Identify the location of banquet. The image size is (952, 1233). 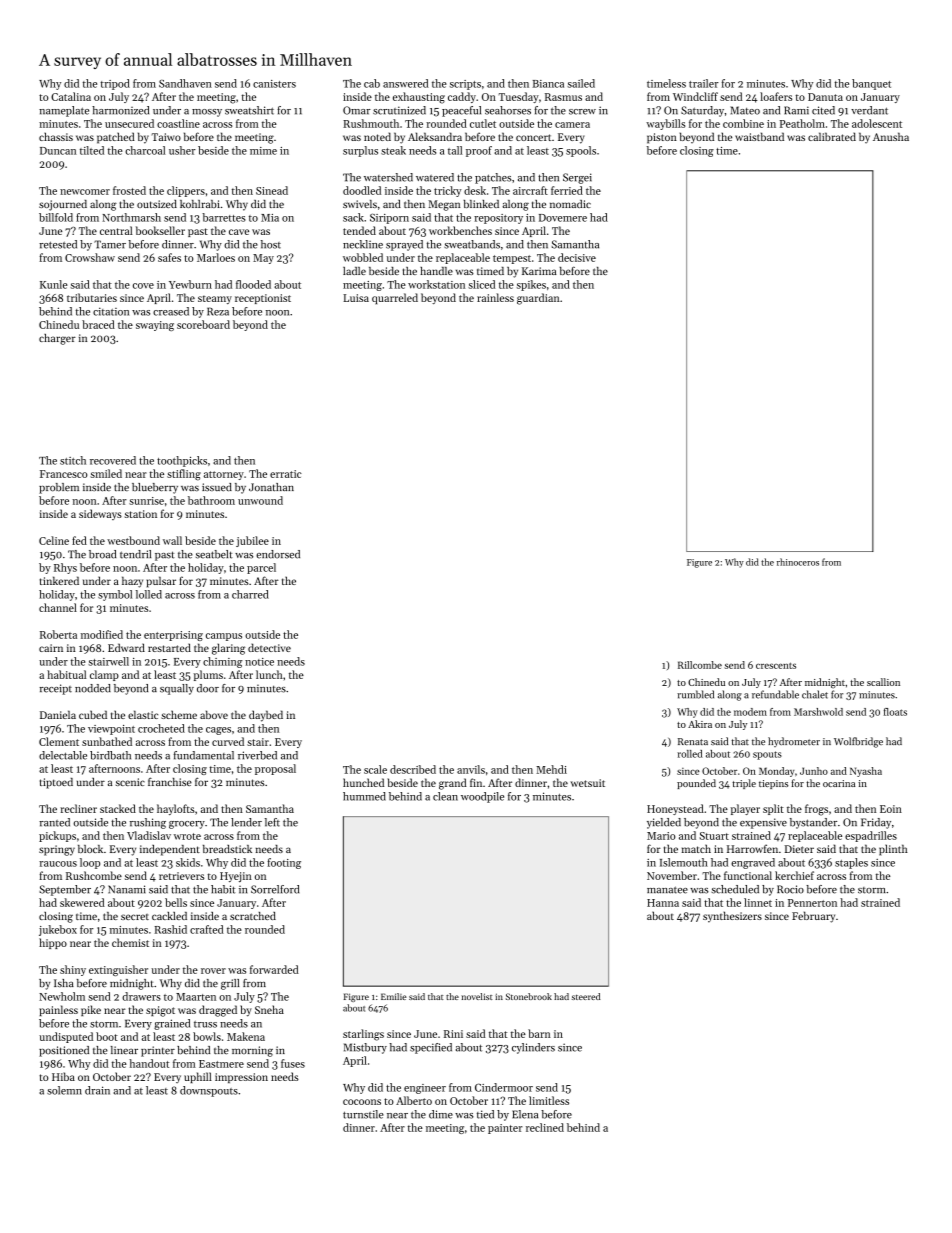
(871, 84).
